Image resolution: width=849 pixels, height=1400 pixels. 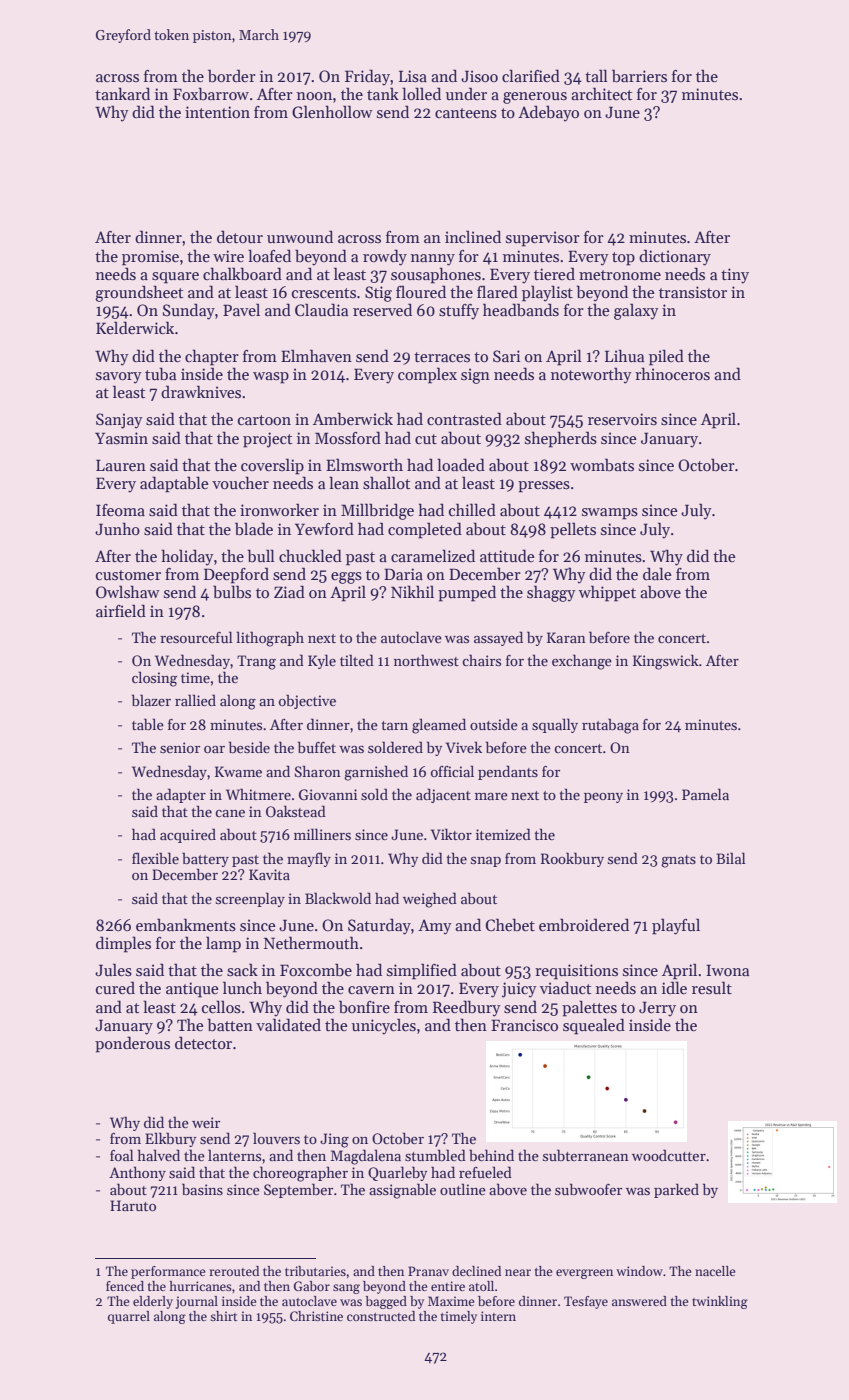 What do you see at coordinates (486, 862) in the screenshot?
I see `snap` at bounding box center [486, 862].
